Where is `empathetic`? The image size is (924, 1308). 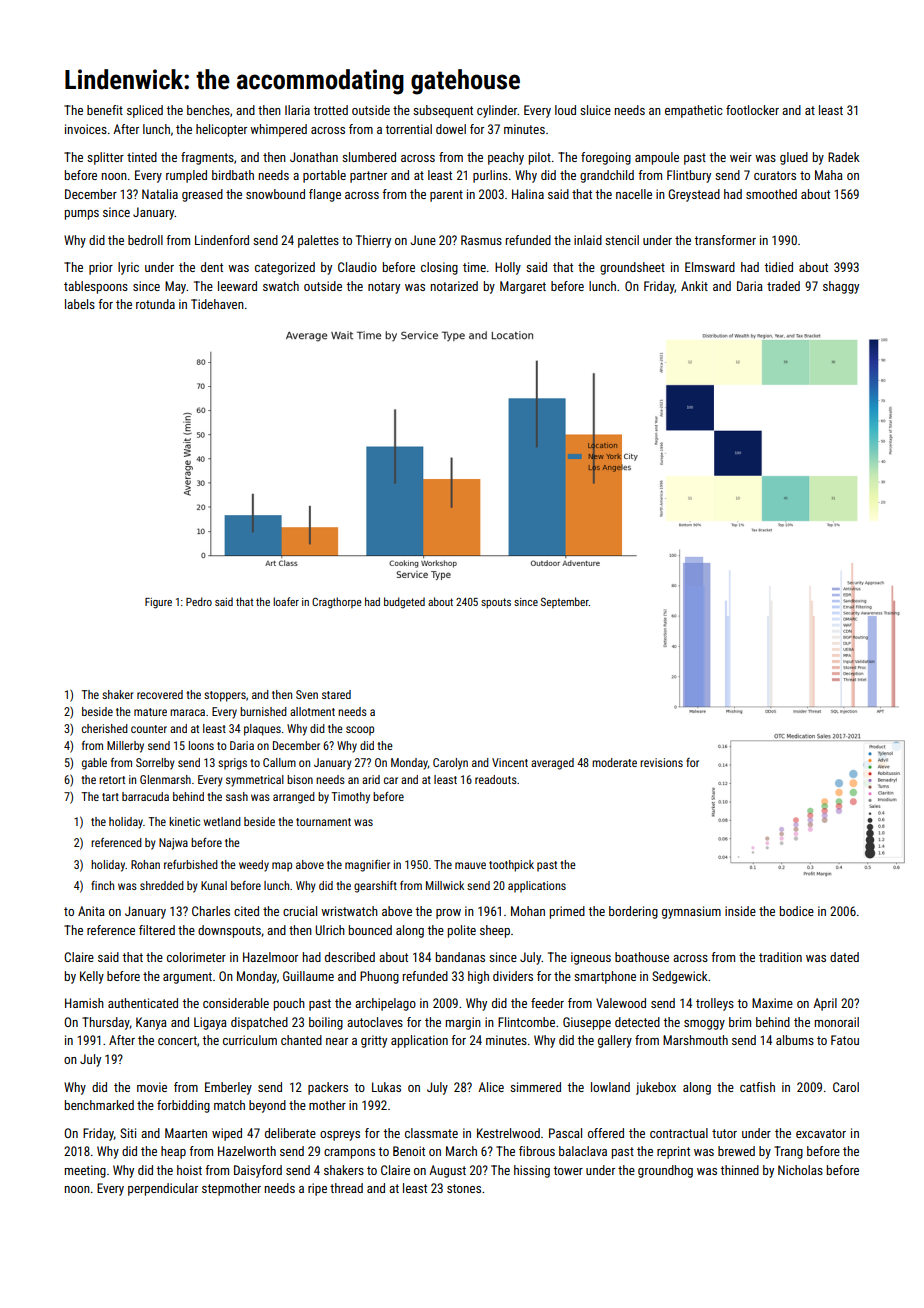
empathetic is located at coordinates (694, 111).
